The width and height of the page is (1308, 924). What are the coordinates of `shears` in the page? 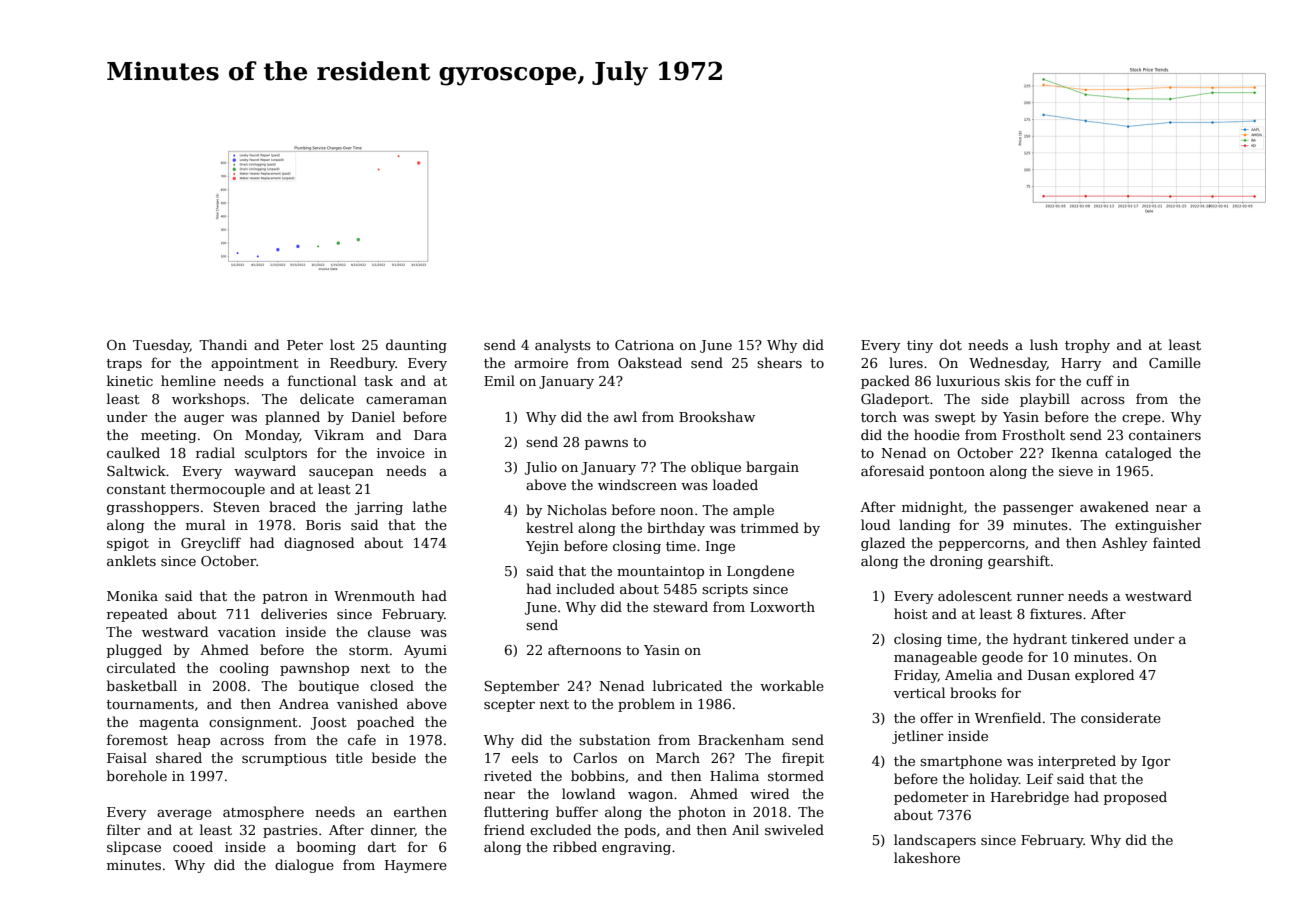 It's located at (779, 362).
